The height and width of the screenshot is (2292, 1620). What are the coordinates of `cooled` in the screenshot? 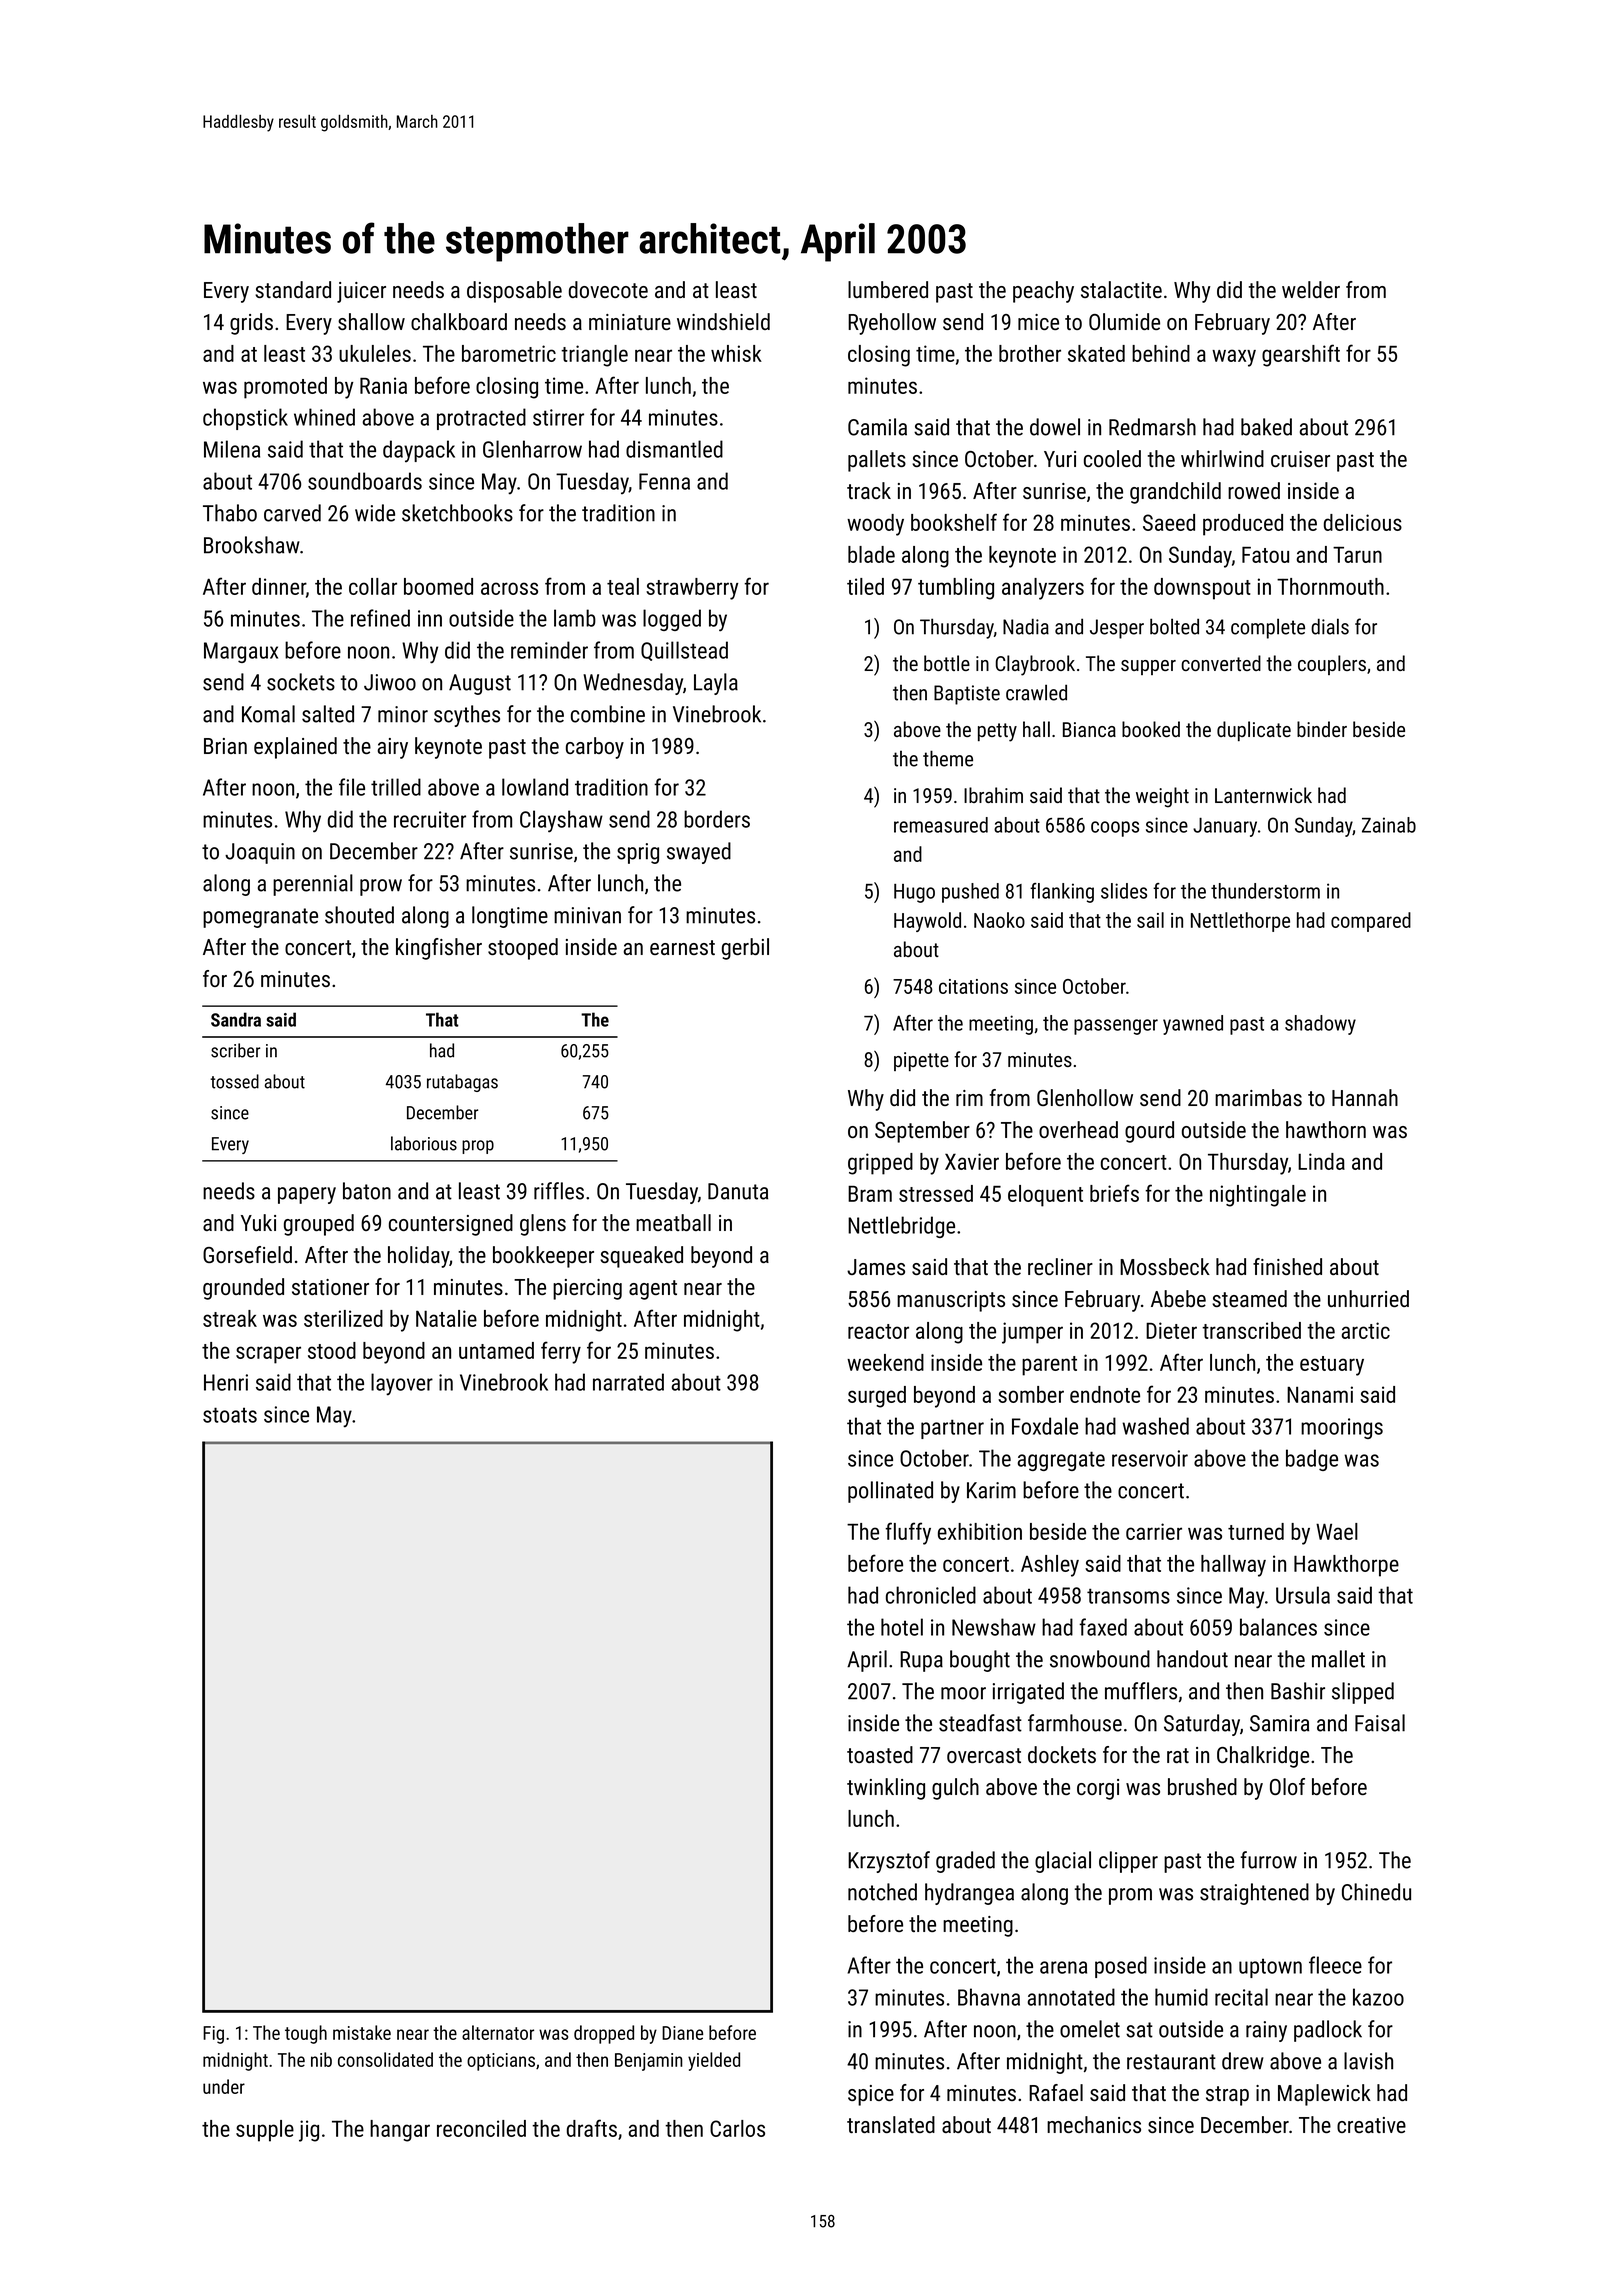 It's located at (1112, 458).
